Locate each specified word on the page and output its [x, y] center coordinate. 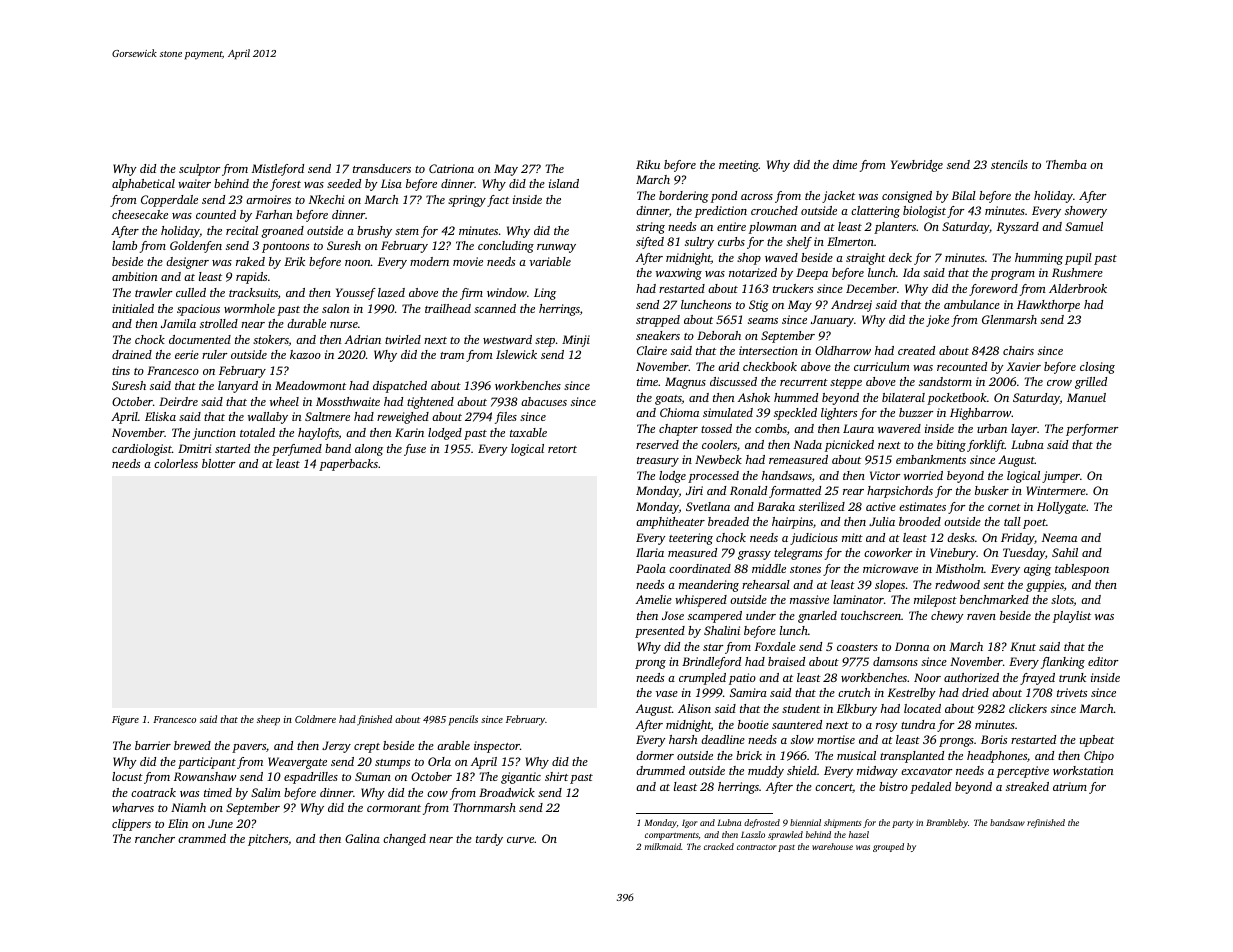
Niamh [188, 807]
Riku [648, 164]
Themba [1066, 164]
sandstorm [945, 381]
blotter [219, 463]
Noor [927, 677]
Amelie [654, 599]
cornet [1004, 507]
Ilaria [650, 552]
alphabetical [143, 185]
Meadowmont [310, 385]
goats [668, 400]
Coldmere [315, 719]
